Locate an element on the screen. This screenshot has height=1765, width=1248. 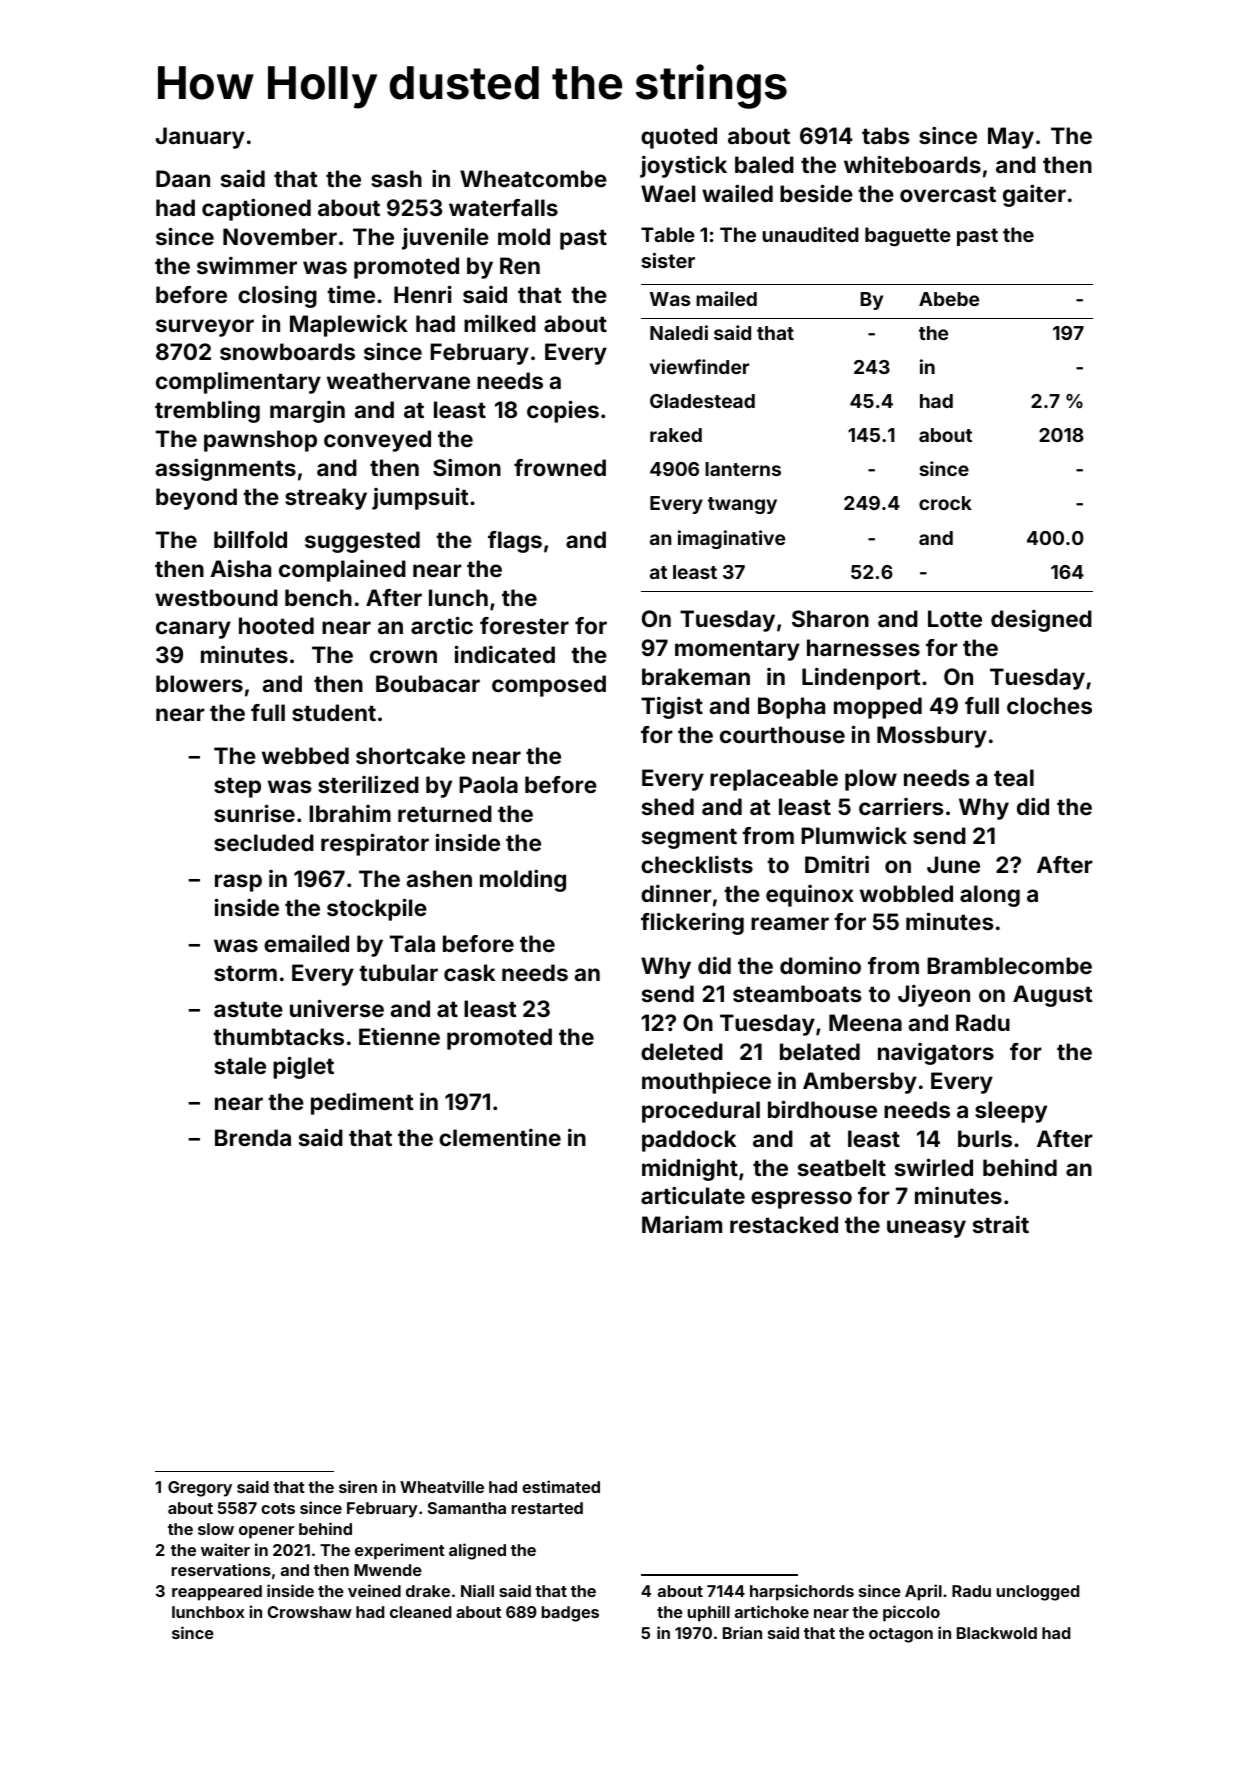
badges is located at coordinates (570, 1614).
